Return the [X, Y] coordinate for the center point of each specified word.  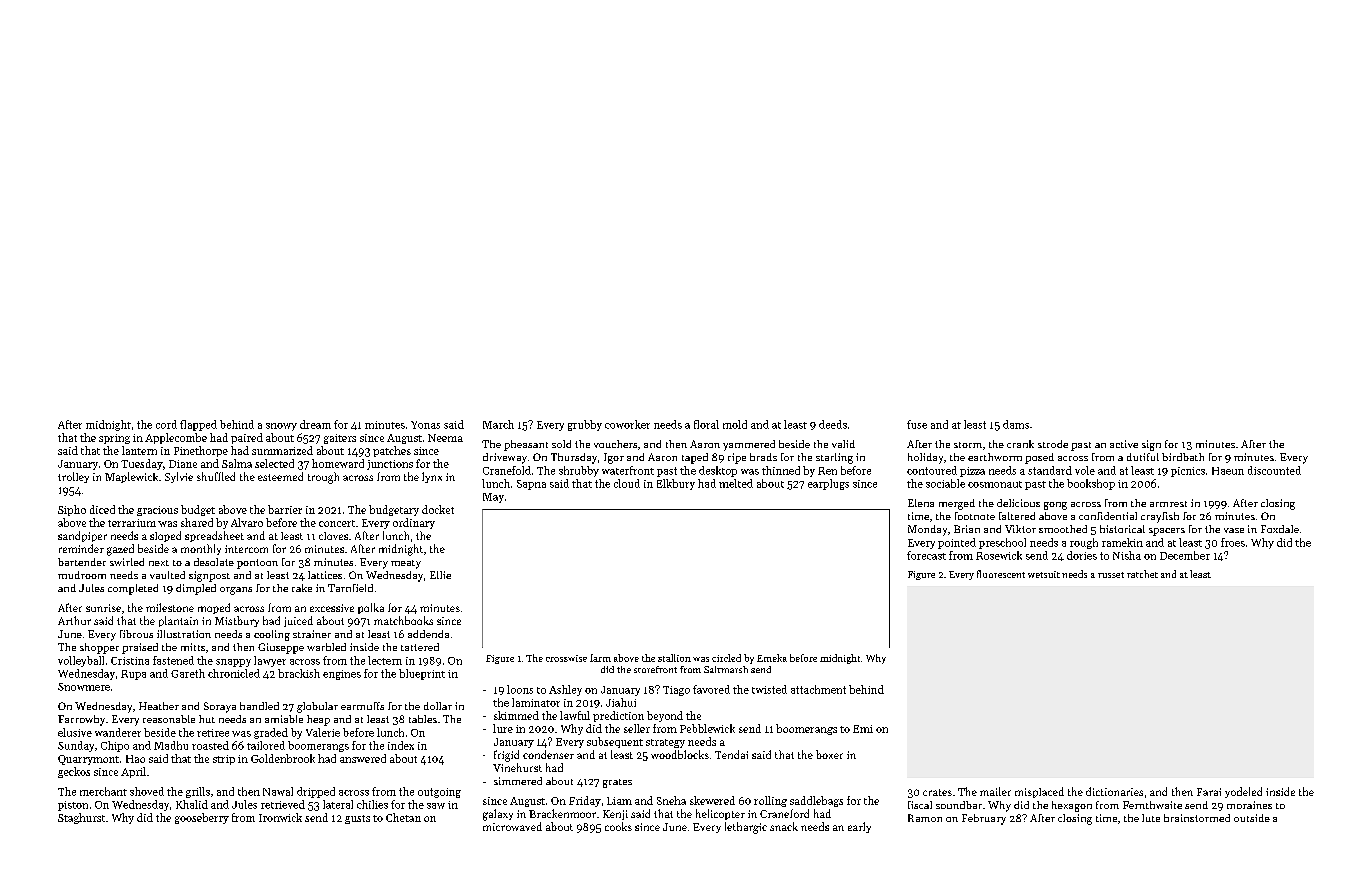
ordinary [414, 523]
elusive [75, 732]
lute [1151, 818]
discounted [1274, 470]
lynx [432, 477]
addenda [428, 634]
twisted [769, 689]
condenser [548, 754]
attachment [818, 689]
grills [198, 792]
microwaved [512, 826]
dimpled [196, 589]
